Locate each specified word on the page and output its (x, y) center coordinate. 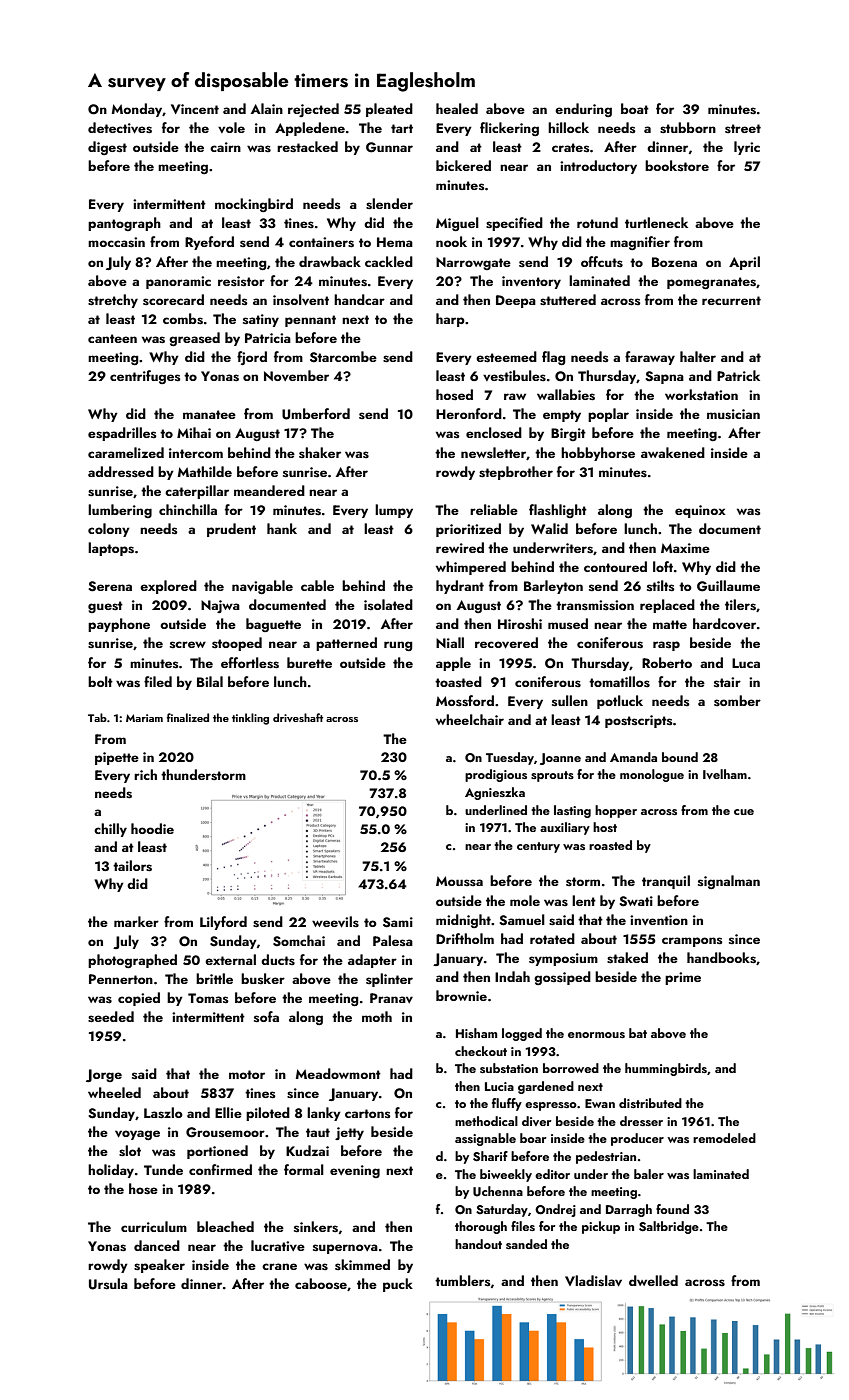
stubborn (688, 128)
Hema (395, 242)
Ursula (108, 1284)
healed (457, 108)
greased (194, 339)
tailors (132, 866)
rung (398, 646)
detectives (120, 128)
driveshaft (298, 717)
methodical (486, 1121)
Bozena (674, 262)
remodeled (724, 1138)
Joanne (560, 759)
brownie (461, 995)
